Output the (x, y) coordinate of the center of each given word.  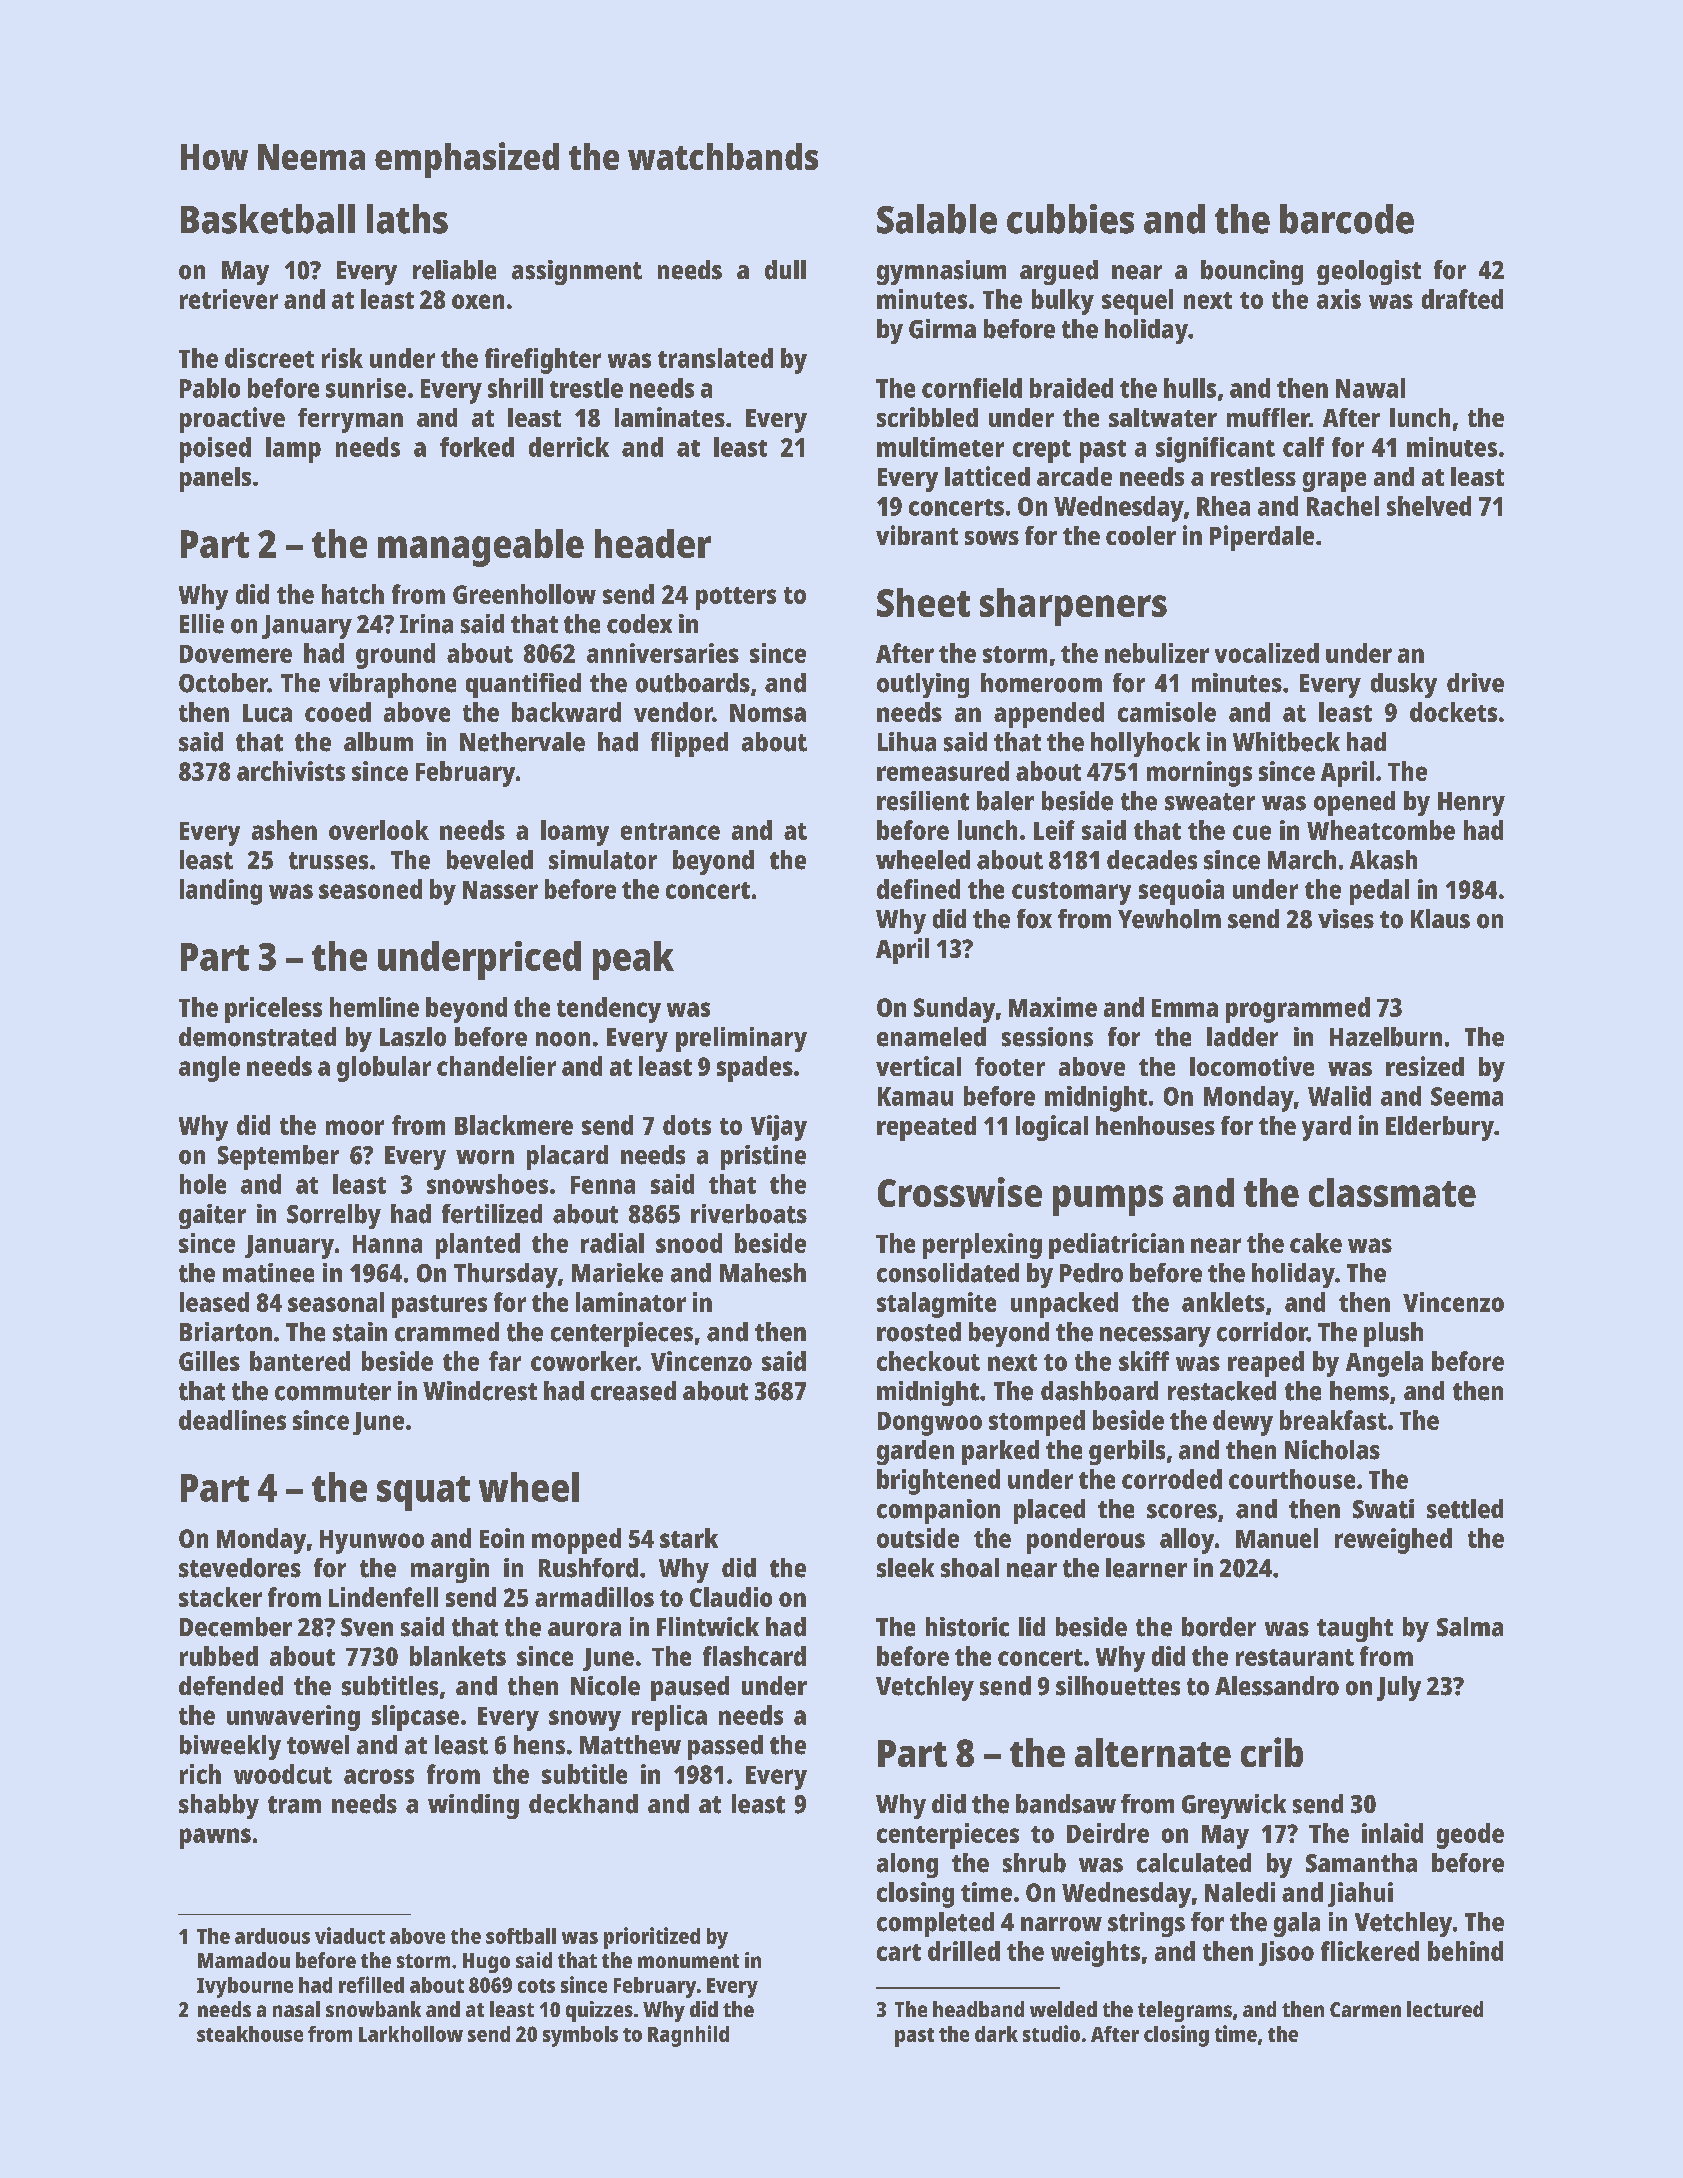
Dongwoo (930, 1424)
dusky (1404, 685)
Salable (937, 219)
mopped (576, 1541)
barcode (1347, 219)
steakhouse (250, 2034)
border (1219, 1627)
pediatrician (1116, 1246)
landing (221, 892)
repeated (926, 1128)
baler (1005, 801)
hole (203, 1184)
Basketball (268, 219)
